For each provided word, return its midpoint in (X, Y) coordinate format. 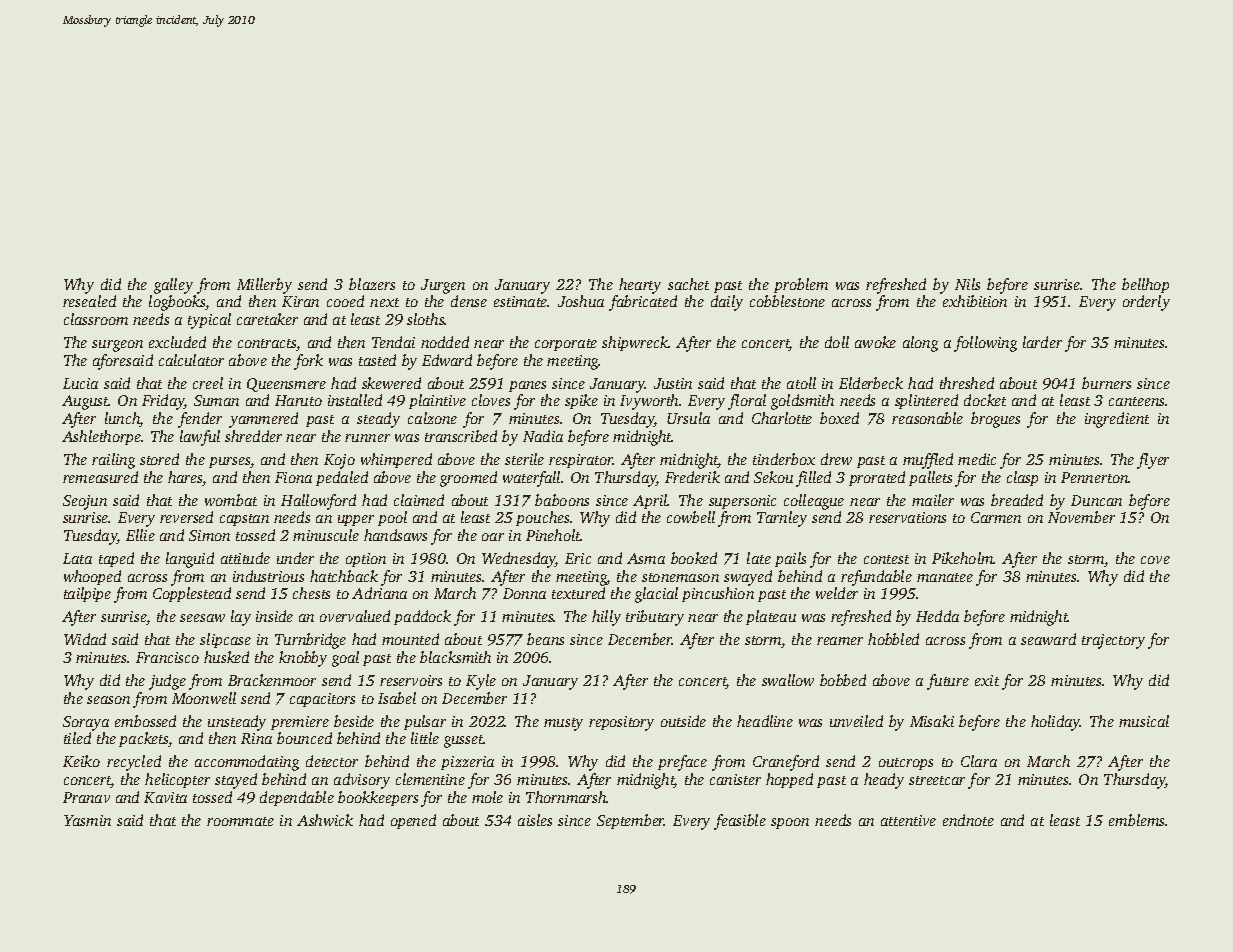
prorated (877, 478)
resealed (89, 301)
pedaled (342, 478)
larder (1042, 342)
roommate (240, 821)
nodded (445, 342)
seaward (1048, 639)
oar (493, 537)
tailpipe (87, 594)
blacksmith (455, 657)
